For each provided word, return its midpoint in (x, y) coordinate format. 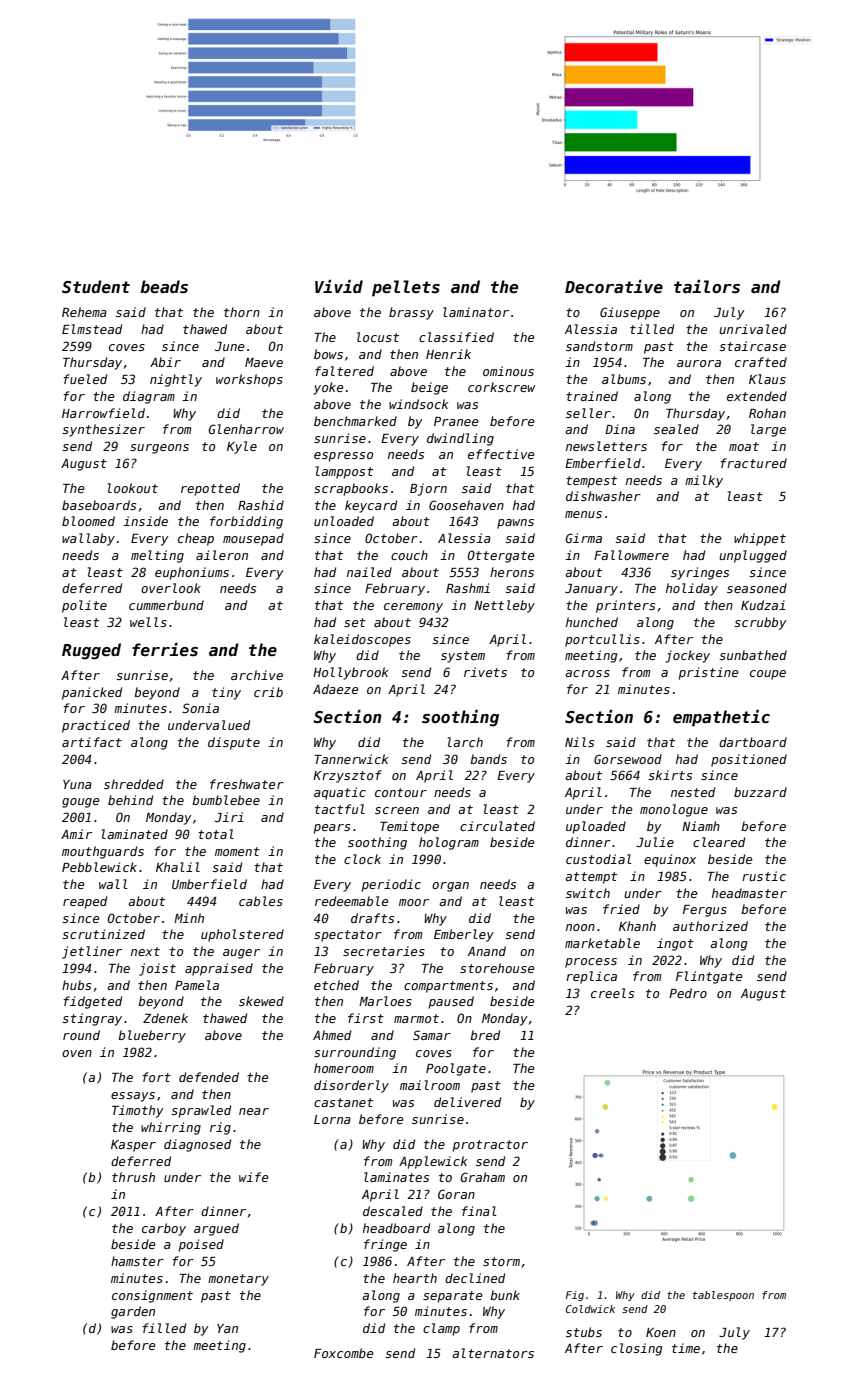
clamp (441, 1329)
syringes (700, 573)
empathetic (721, 718)
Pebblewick (99, 867)
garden (133, 1312)
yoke (328, 388)
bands (488, 759)
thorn (242, 312)
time (686, 1348)
